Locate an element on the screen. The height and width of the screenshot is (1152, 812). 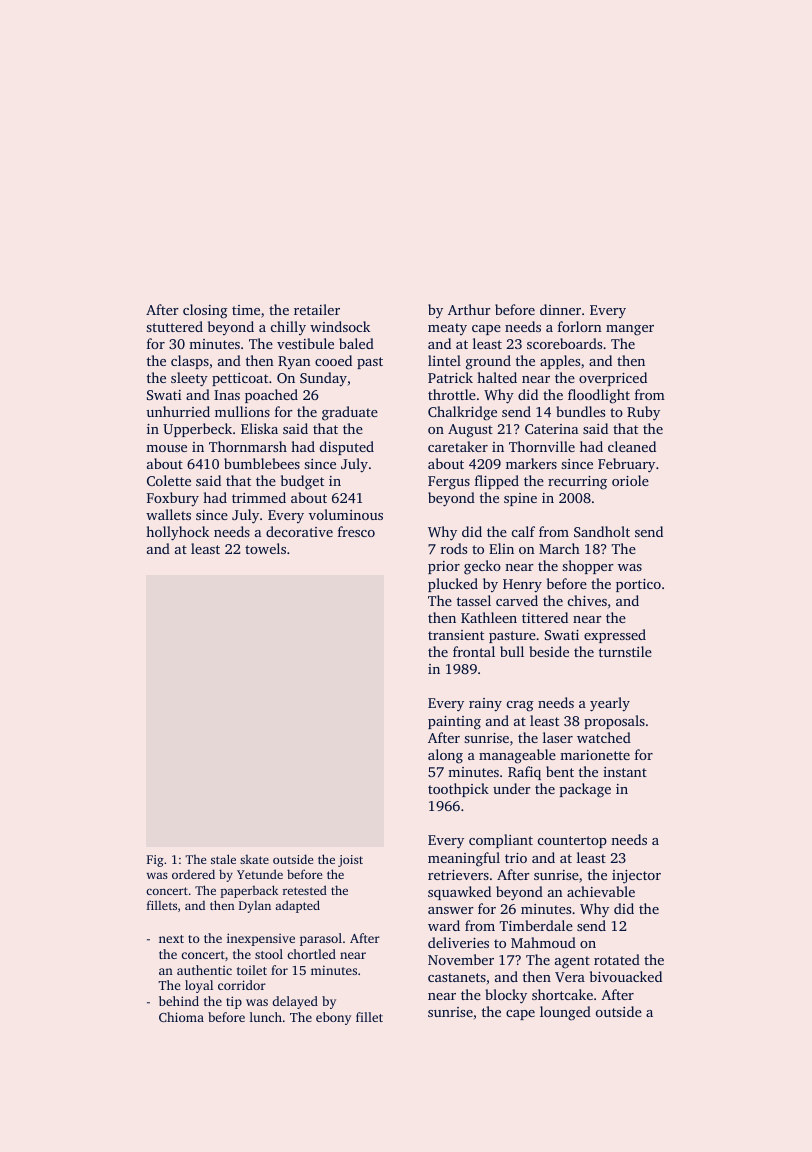
closing is located at coordinates (205, 311).
